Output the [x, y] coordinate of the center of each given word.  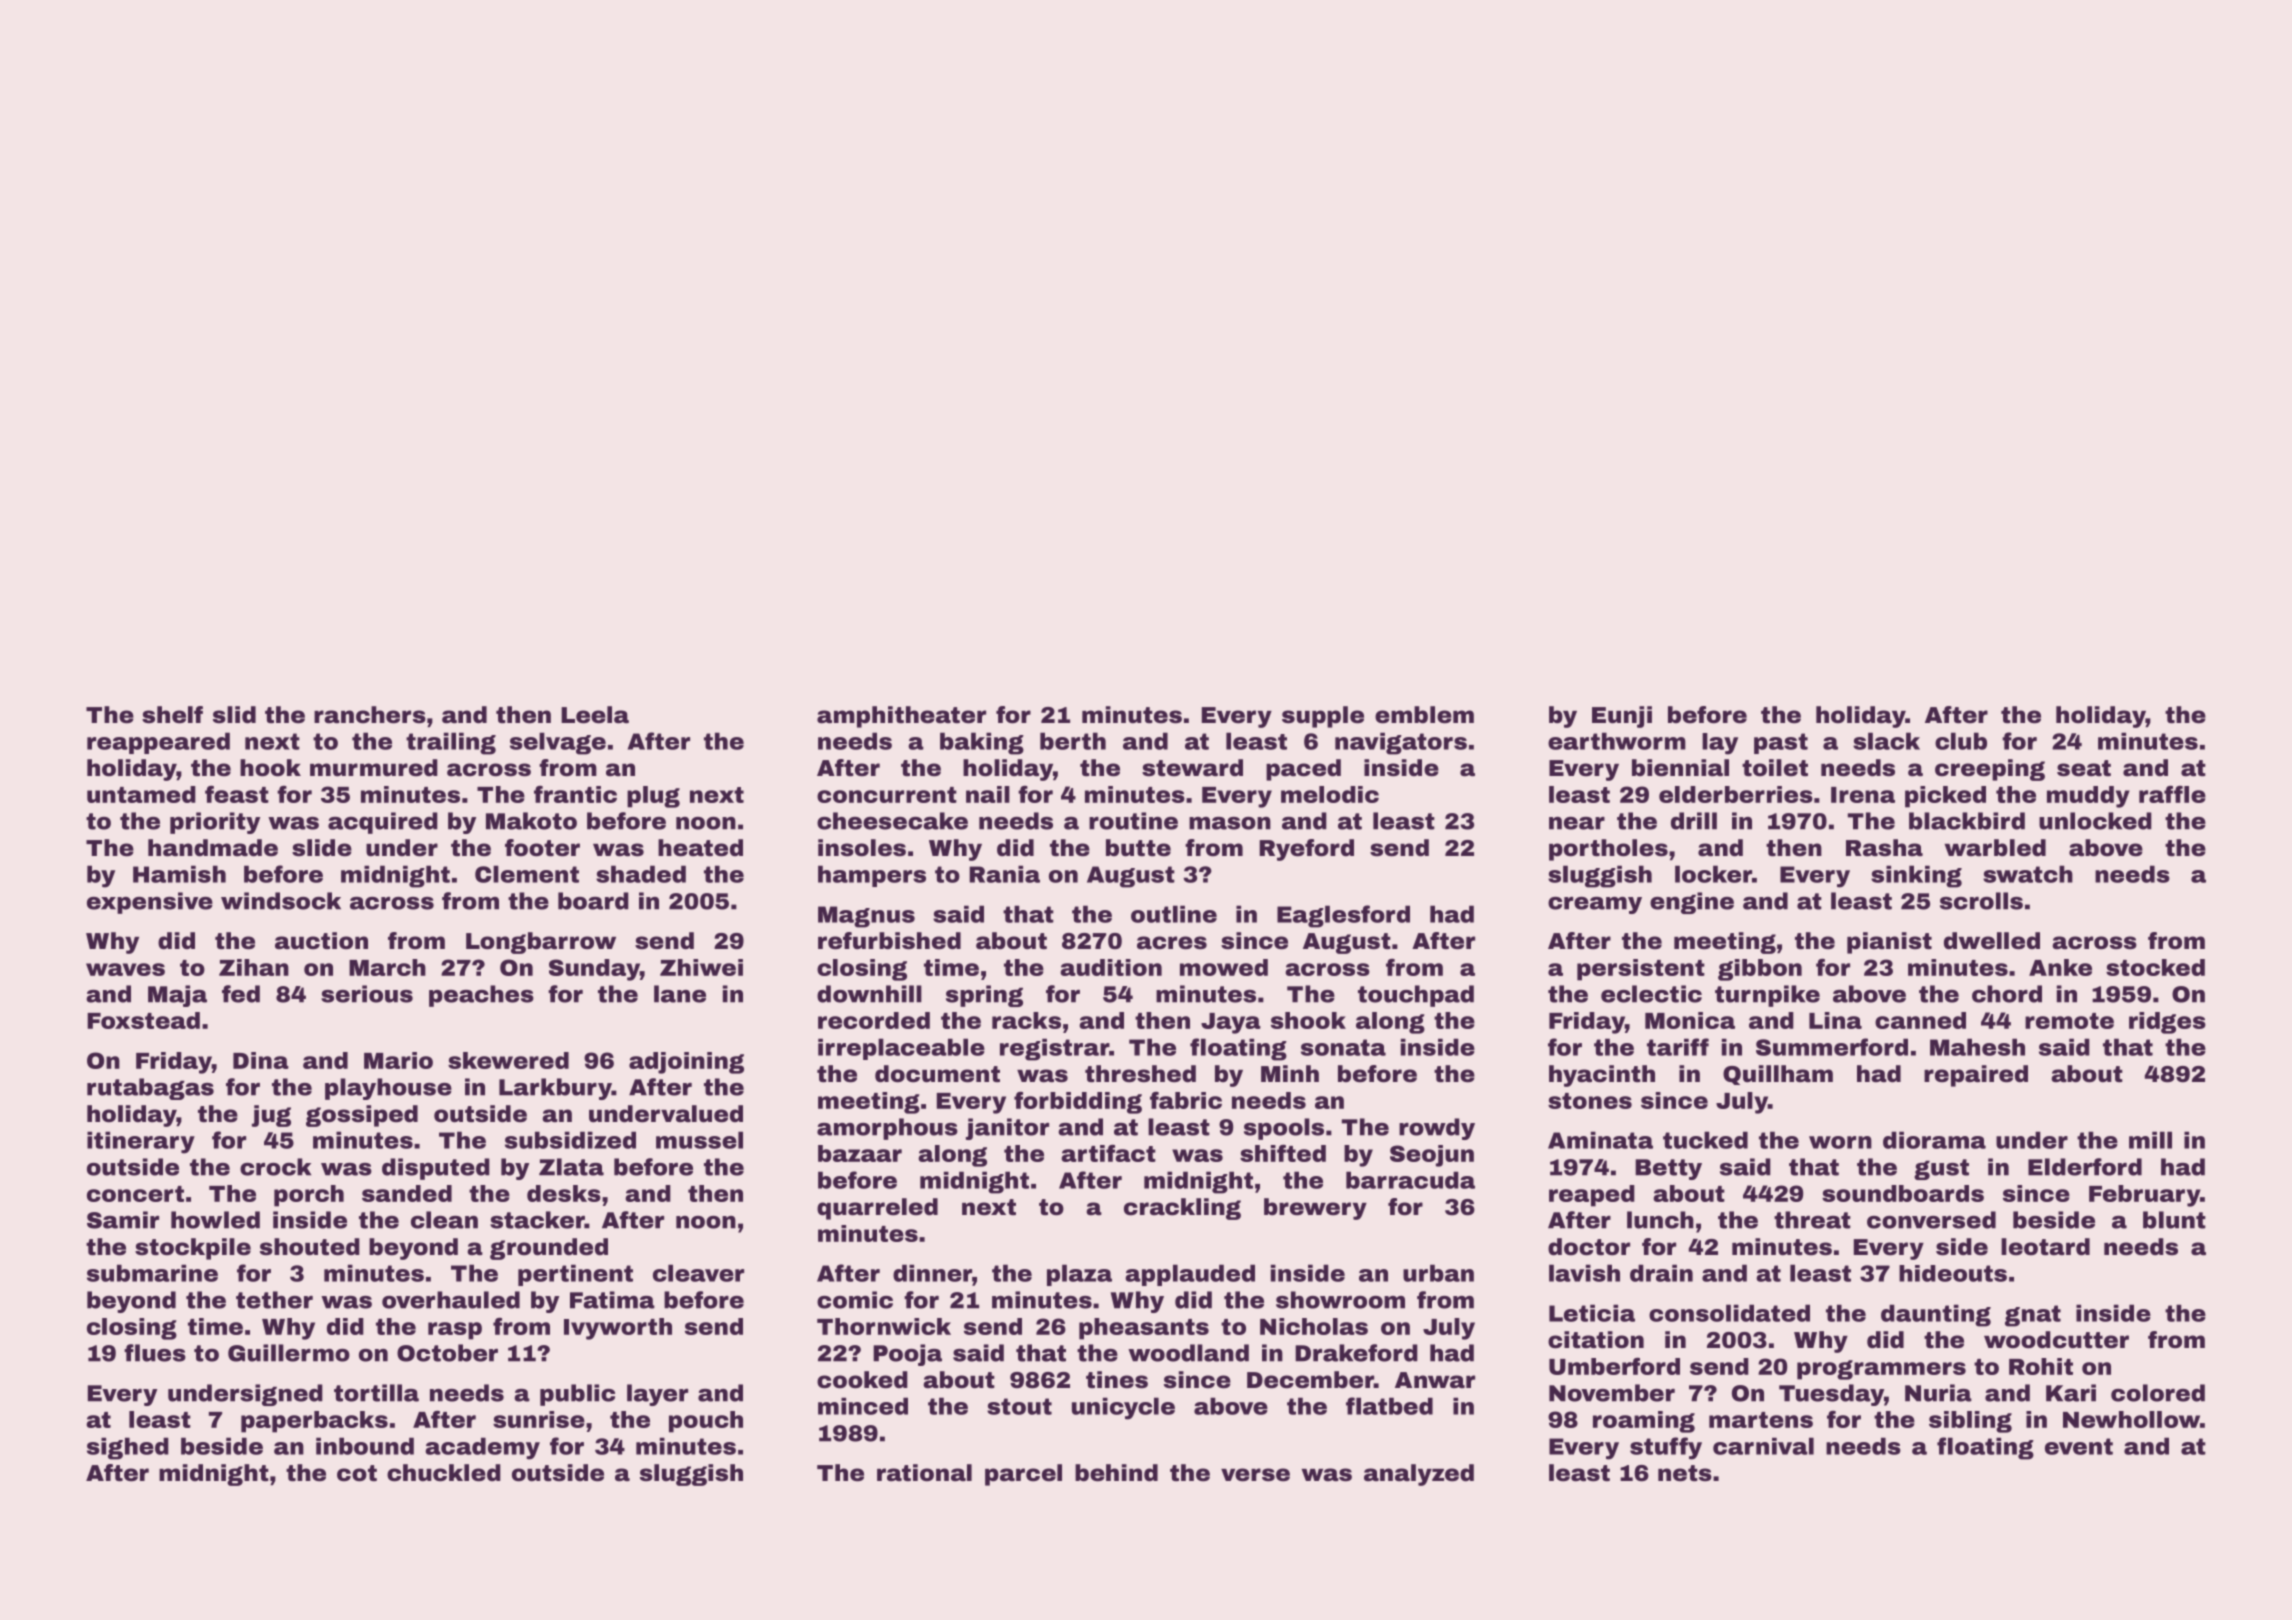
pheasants [1144, 1329]
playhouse [388, 1089]
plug [653, 797]
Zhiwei [701, 967]
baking [982, 743]
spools [1284, 1129]
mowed [1224, 967]
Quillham [1778, 1075]
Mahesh [1977, 1047]
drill [1694, 821]
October [447, 1353]
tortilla [376, 1393]
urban [1438, 1273]
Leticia [1592, 1313]
